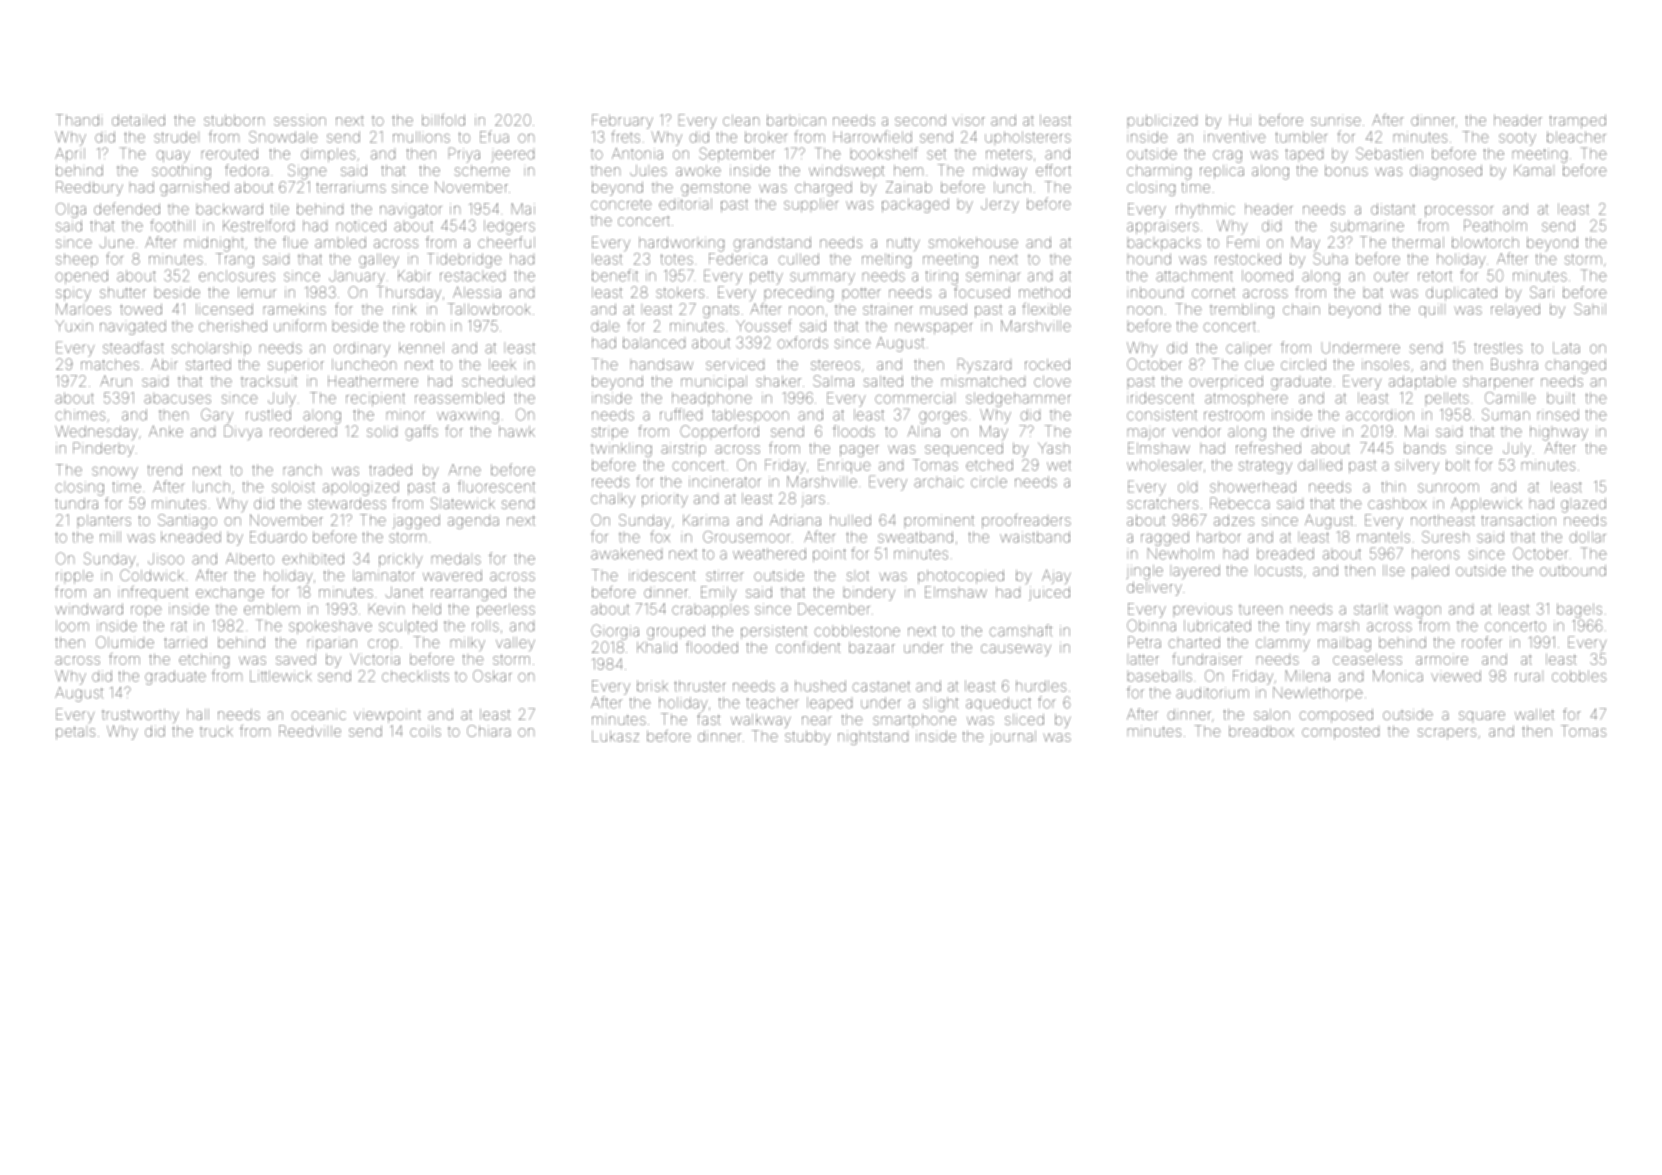 The width and height of the image is (1662, 1175). What do you see at coordinates (465, 470) in the image?
I see `Arne` at bounding box center [465, 470].
